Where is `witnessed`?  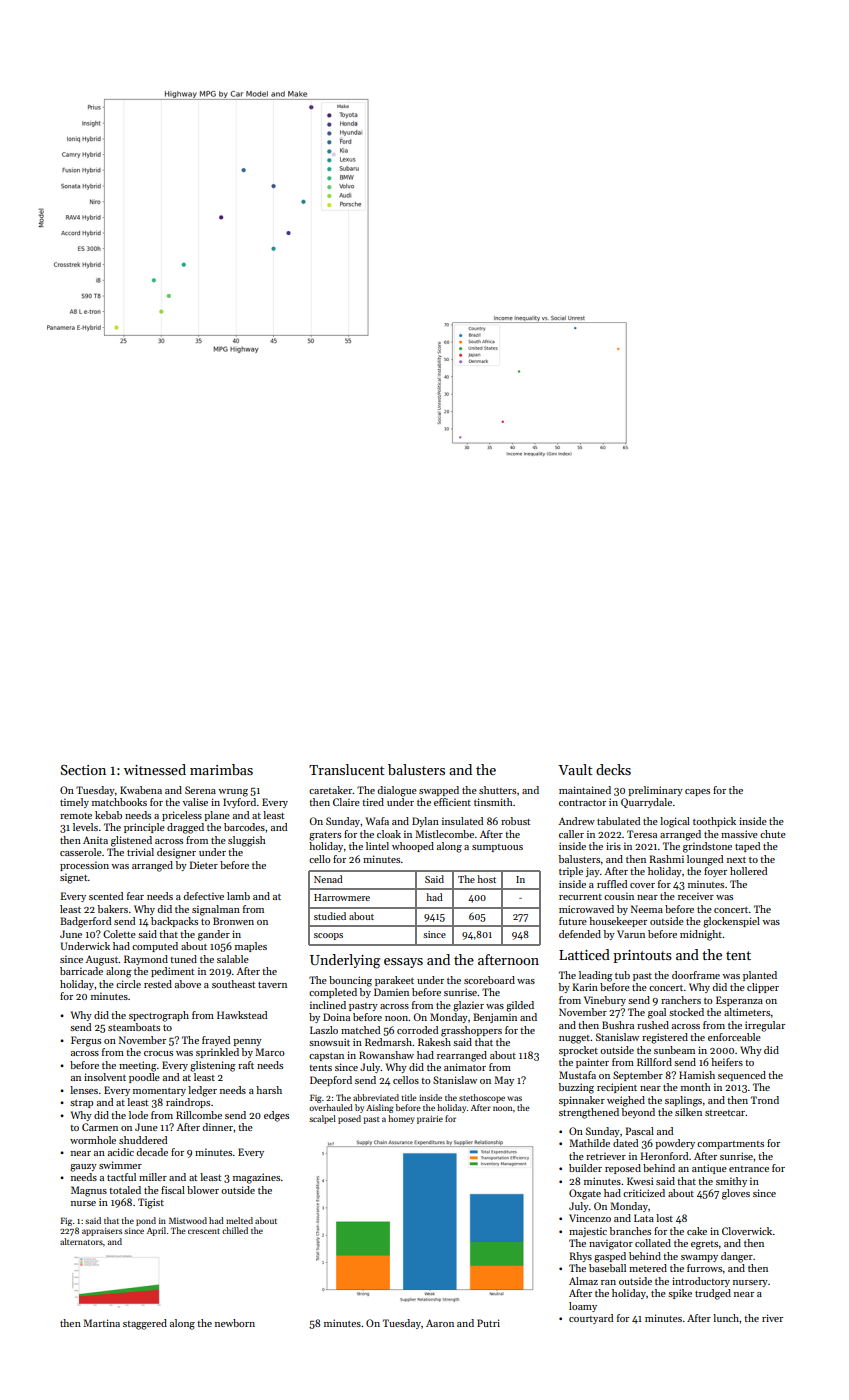 witnessed is located at coordinates (155, 769).
